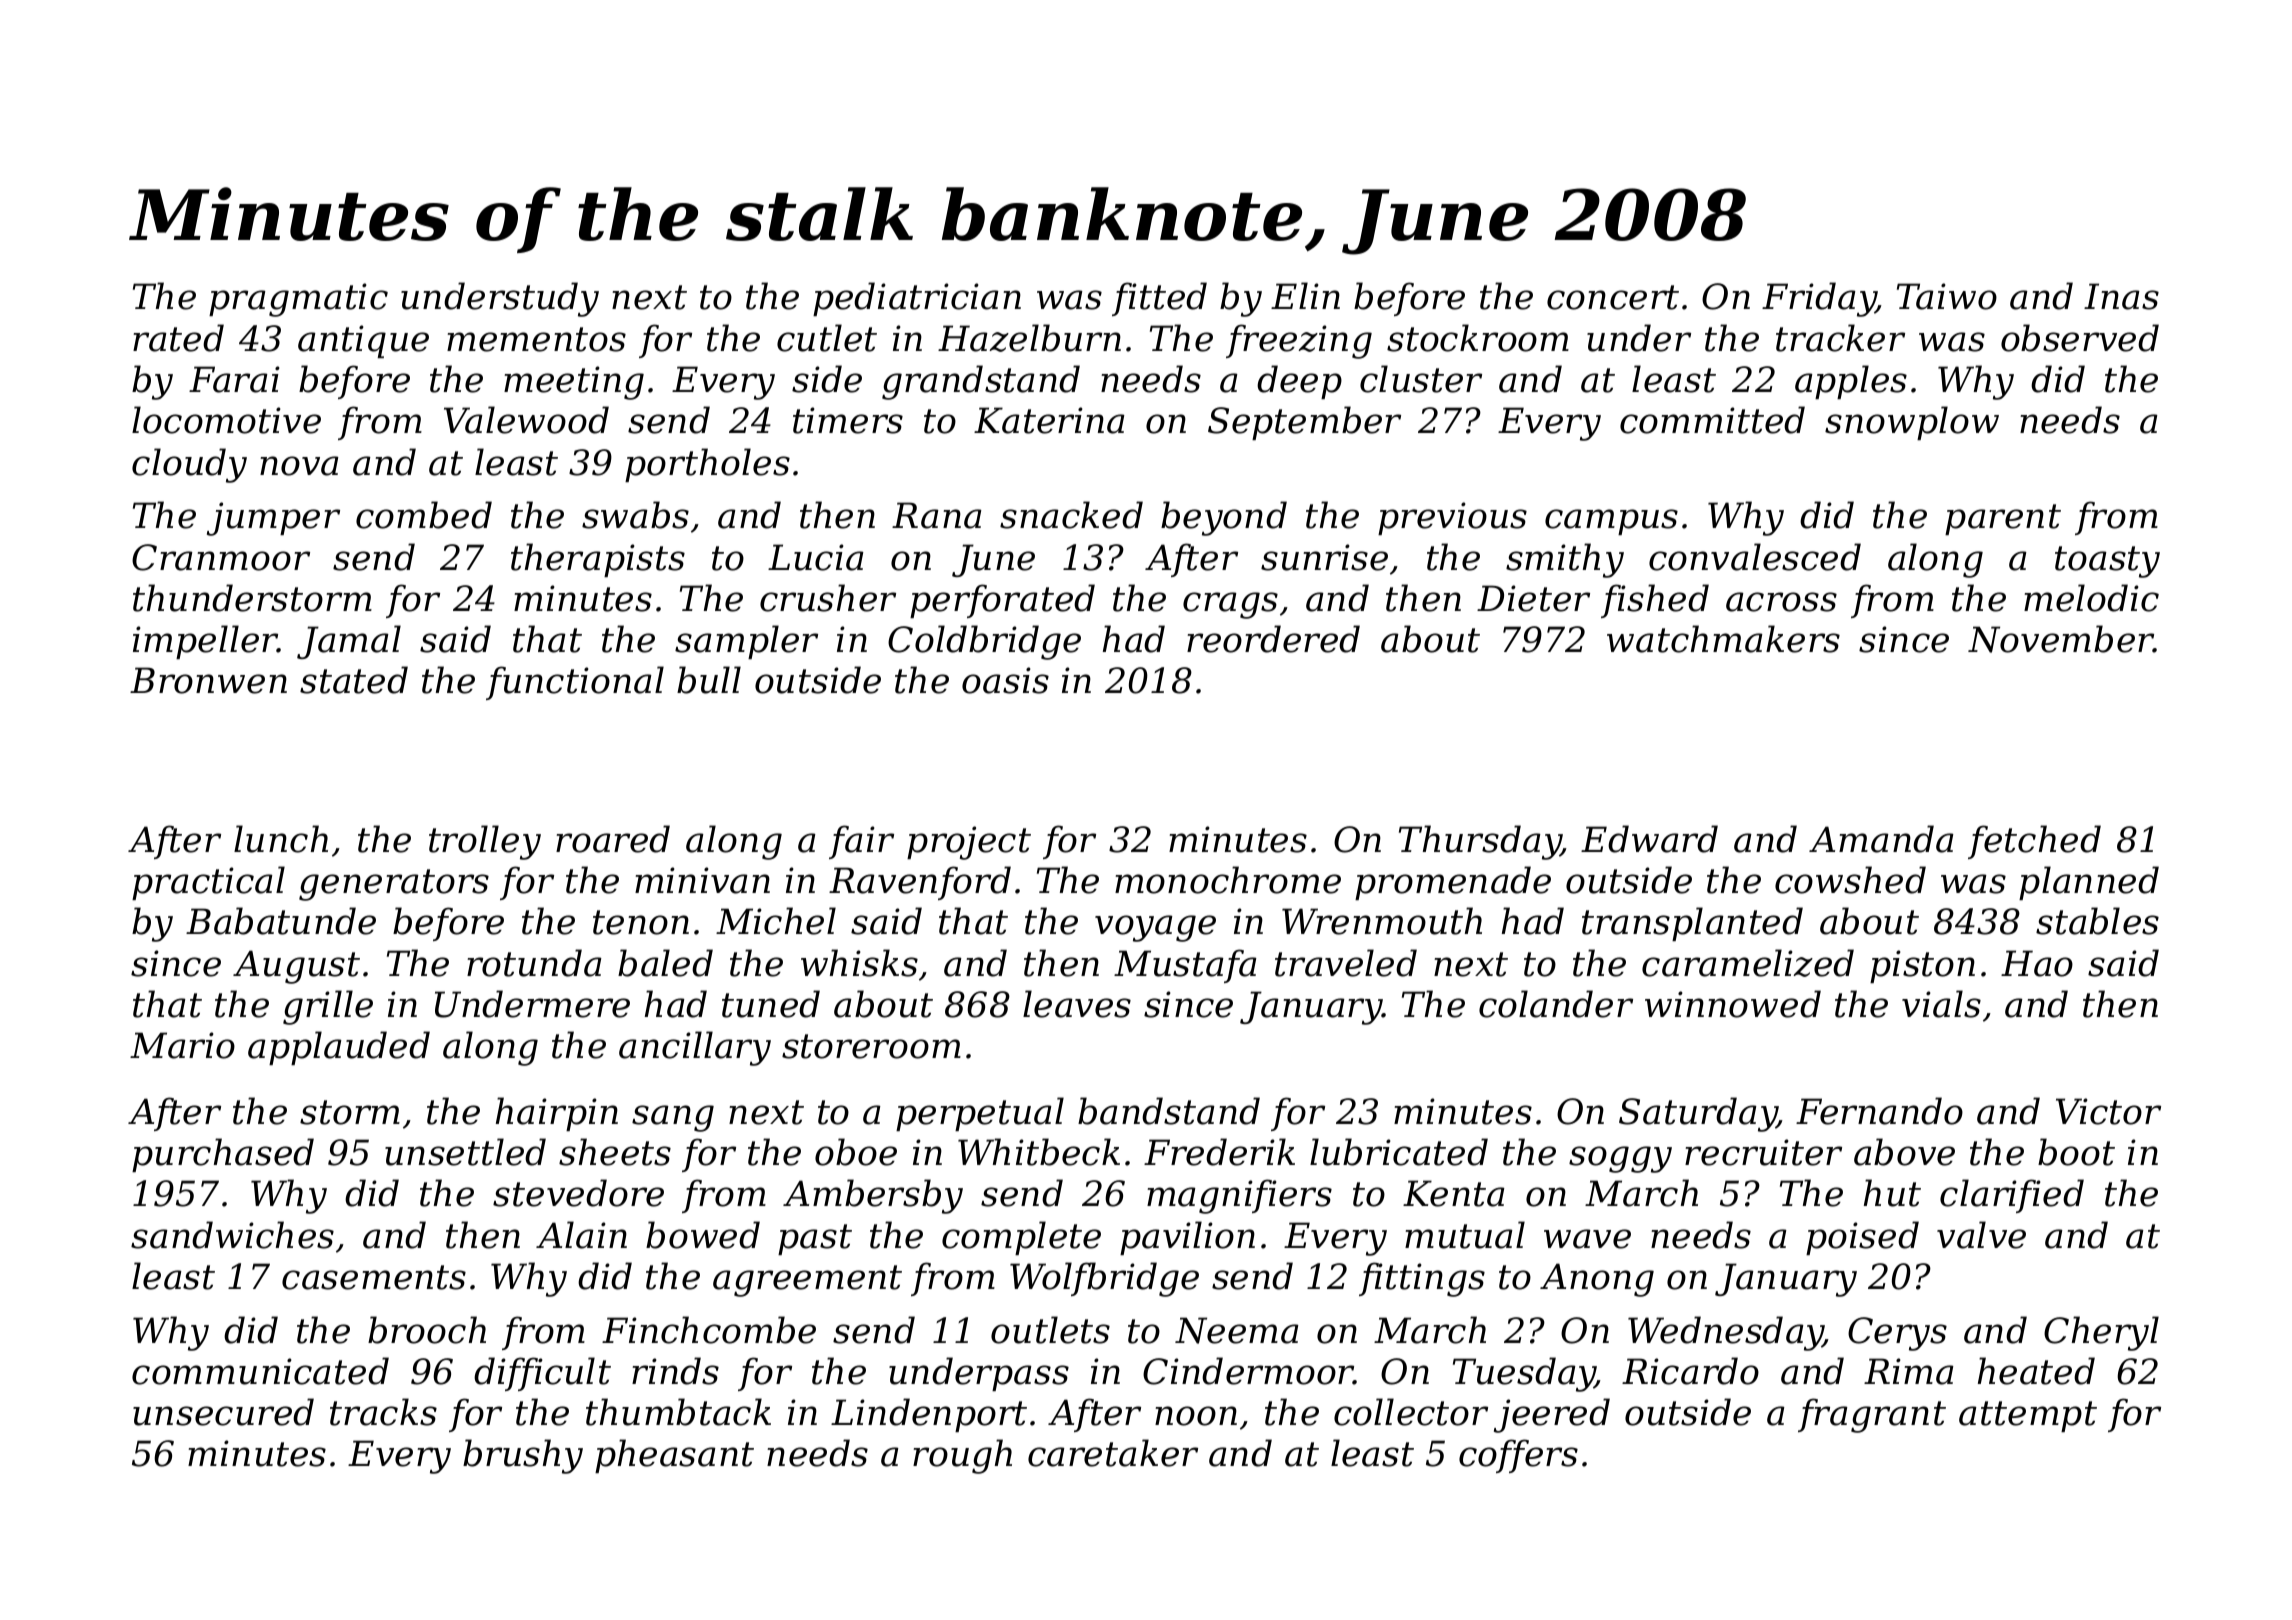  I want to click on fetched, so click(2034, 842).
